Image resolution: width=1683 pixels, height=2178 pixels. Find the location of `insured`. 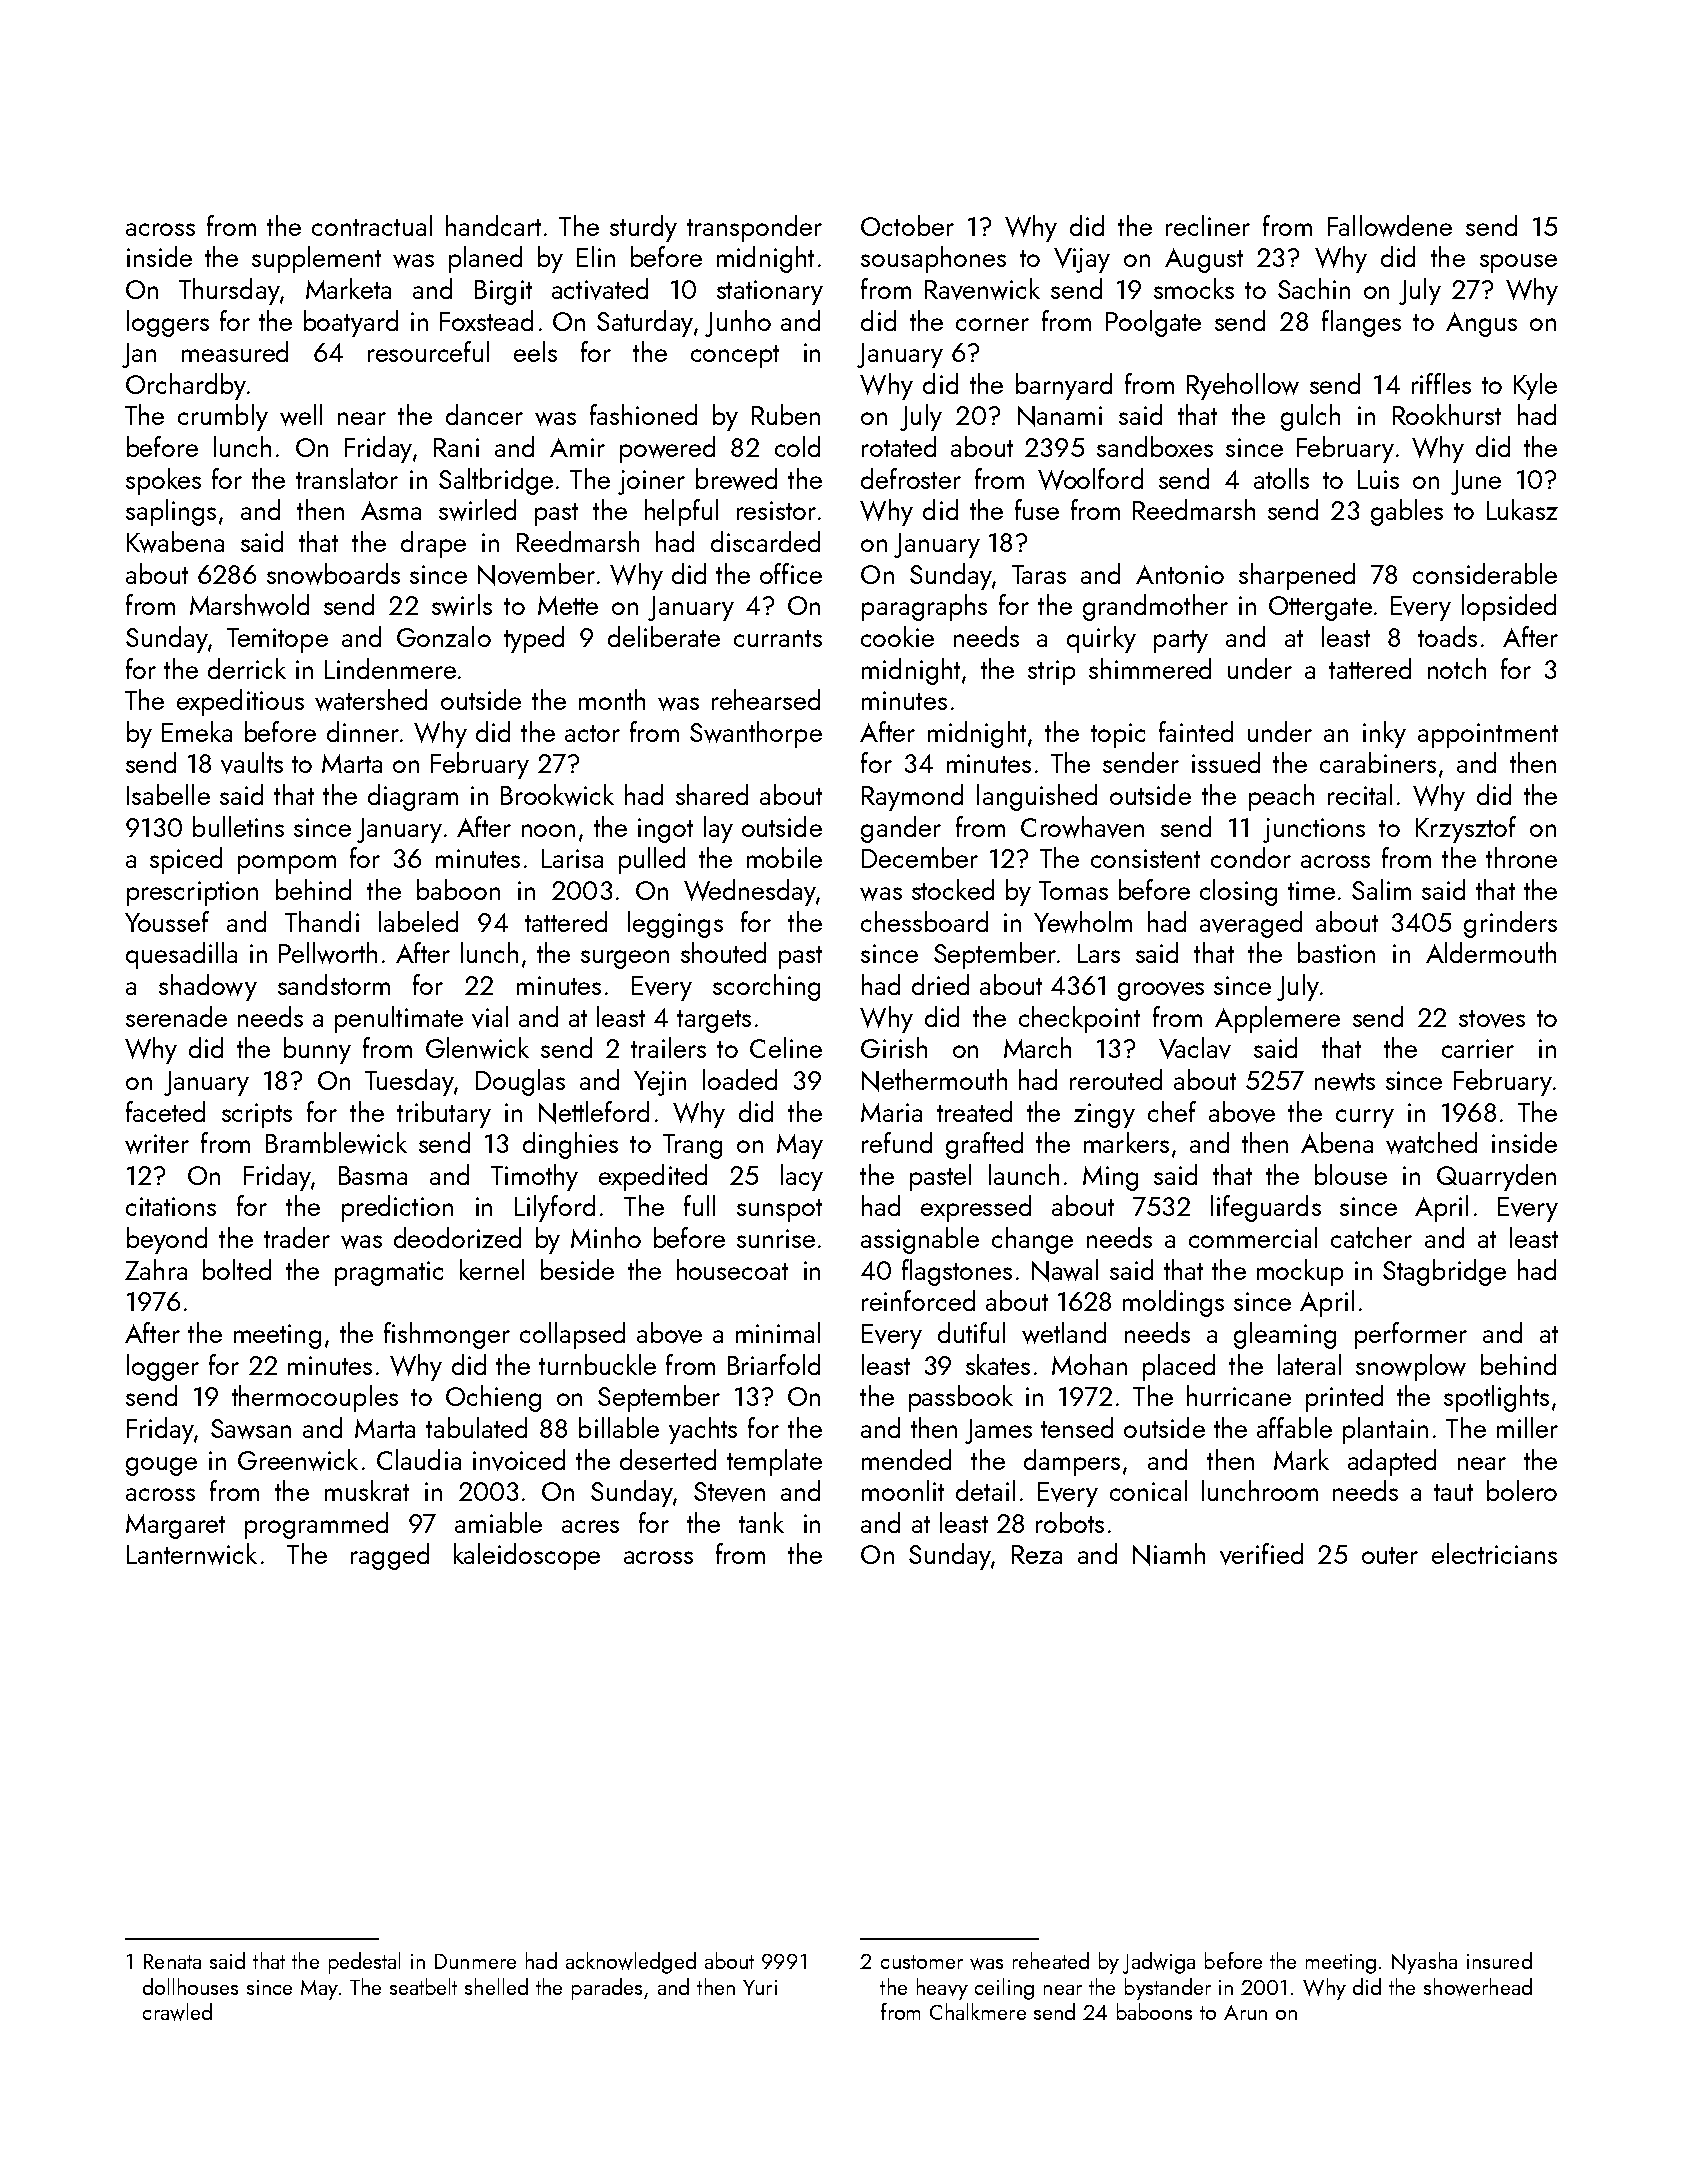

insured is located at coordinates (1499, 1960).
